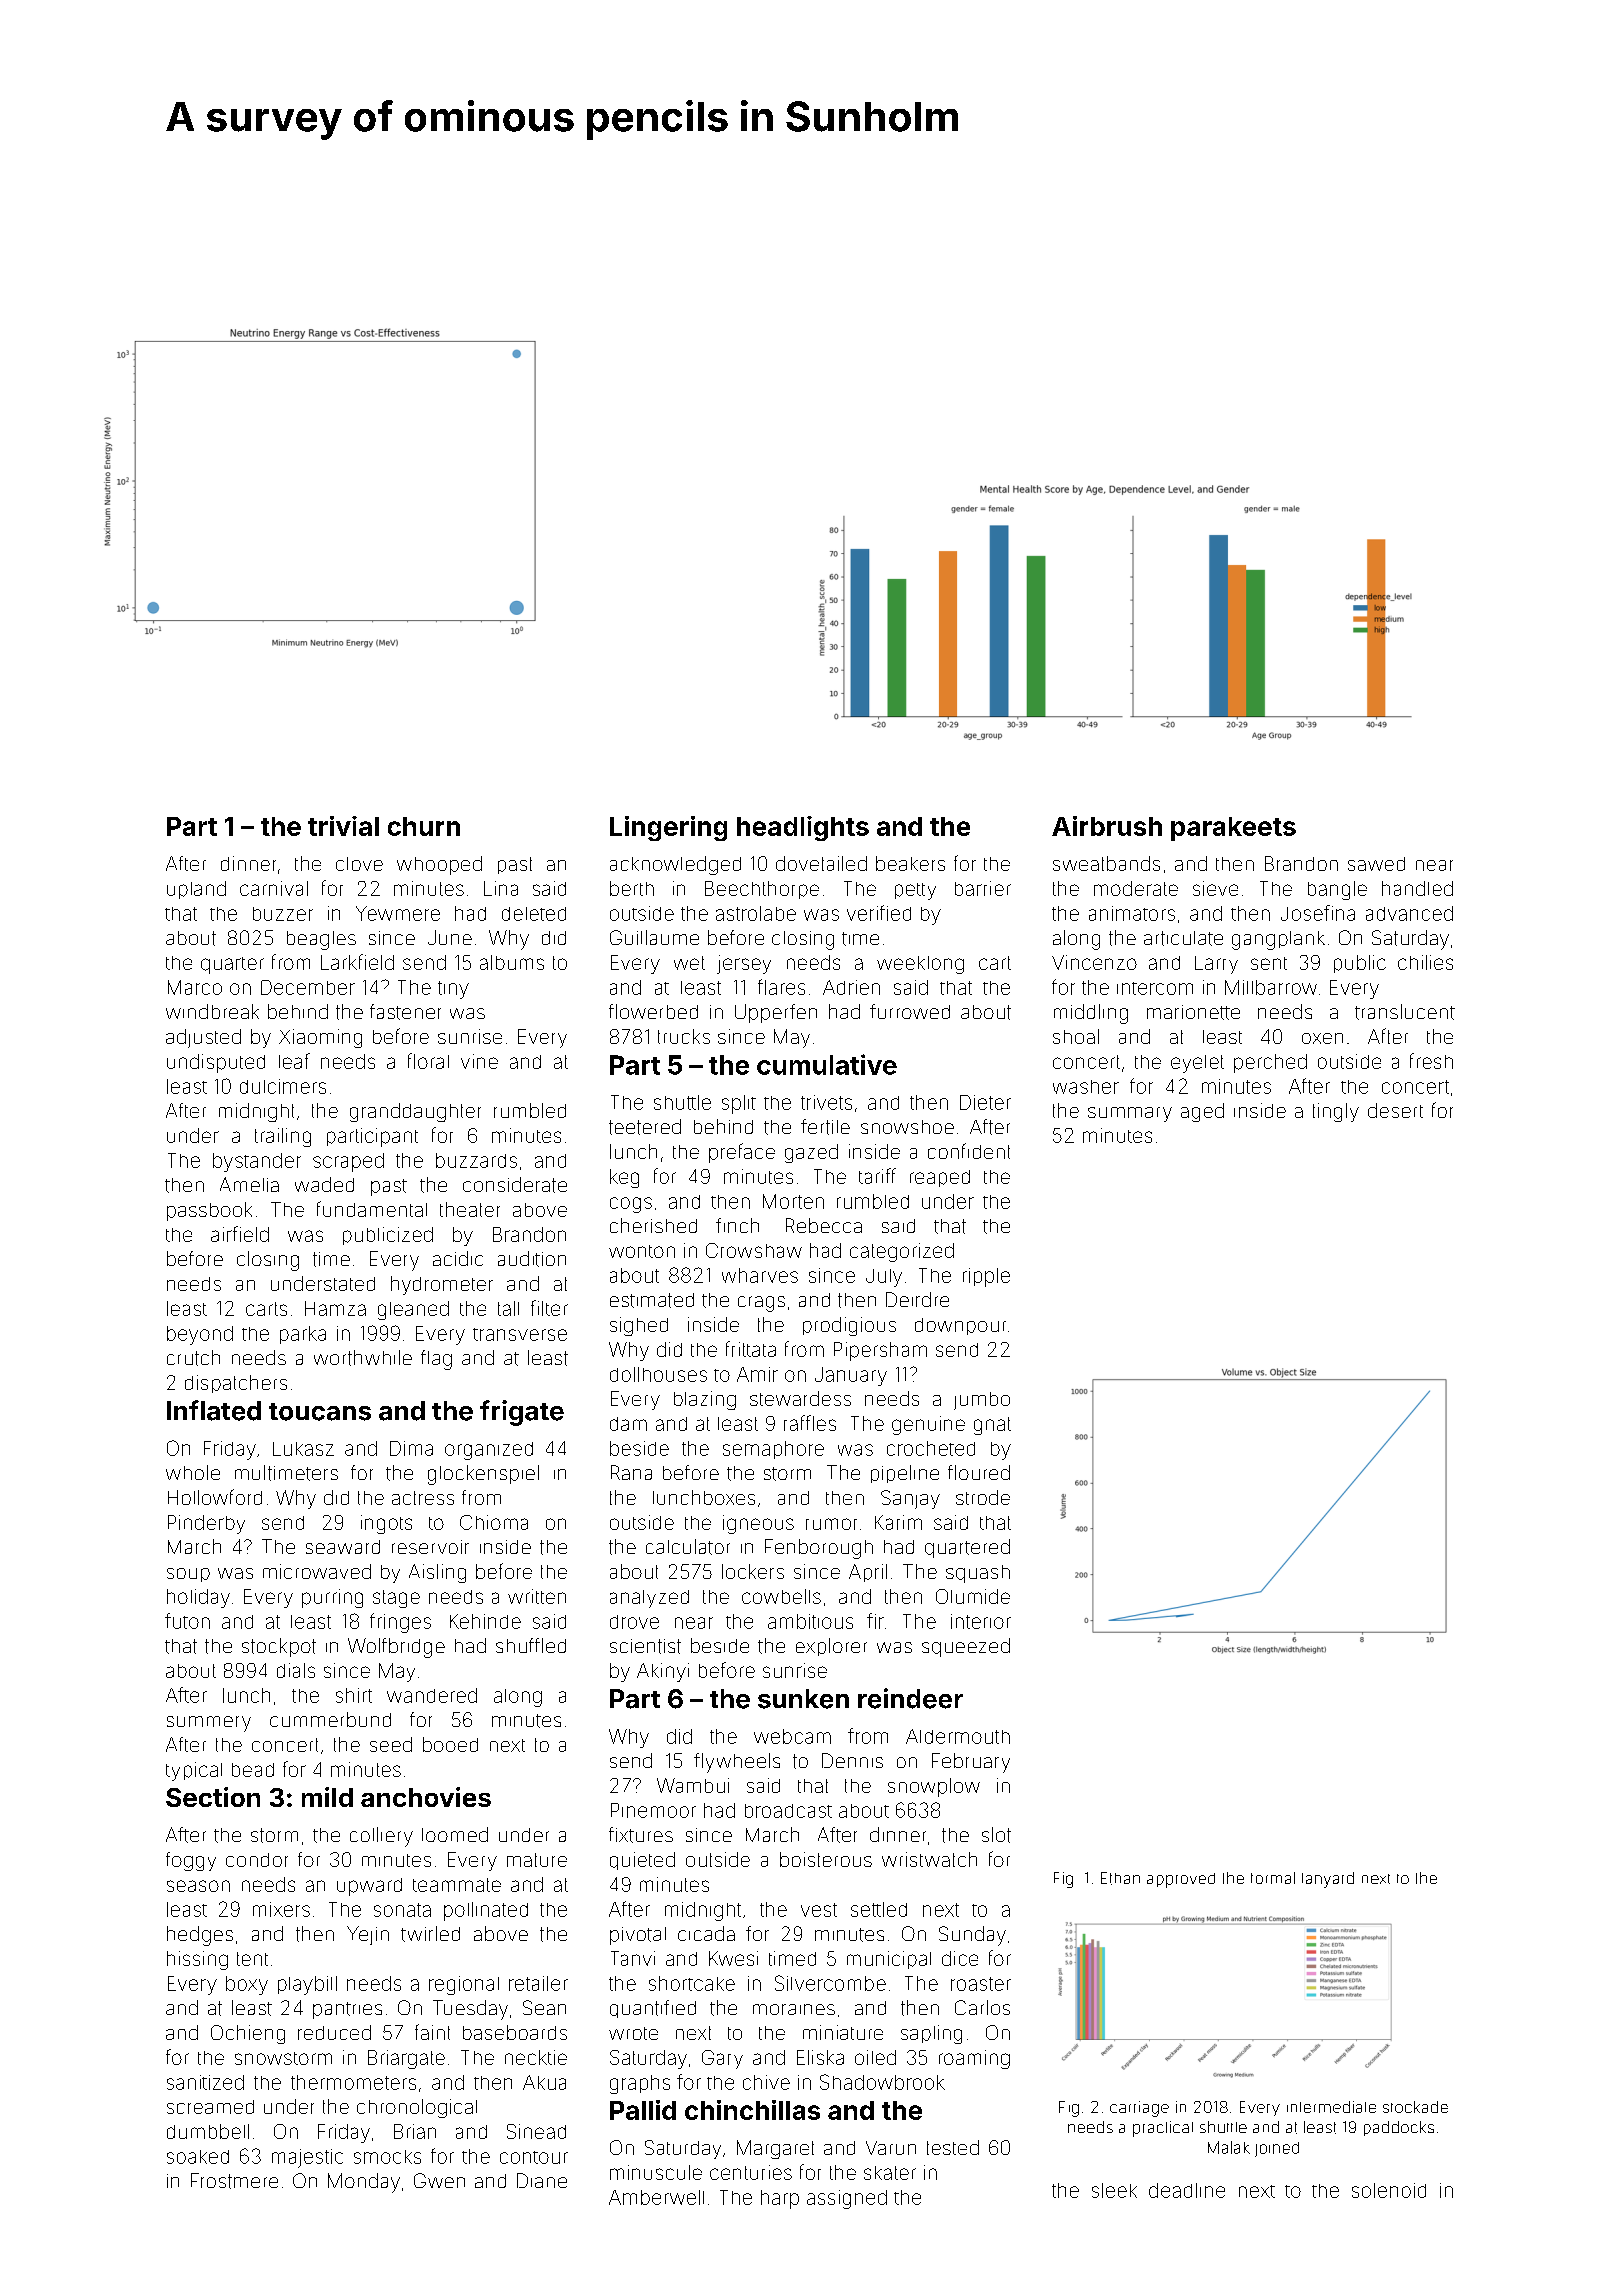 This image has width=1620, height=2292. I want to click on headlights, so click(803, 828).
